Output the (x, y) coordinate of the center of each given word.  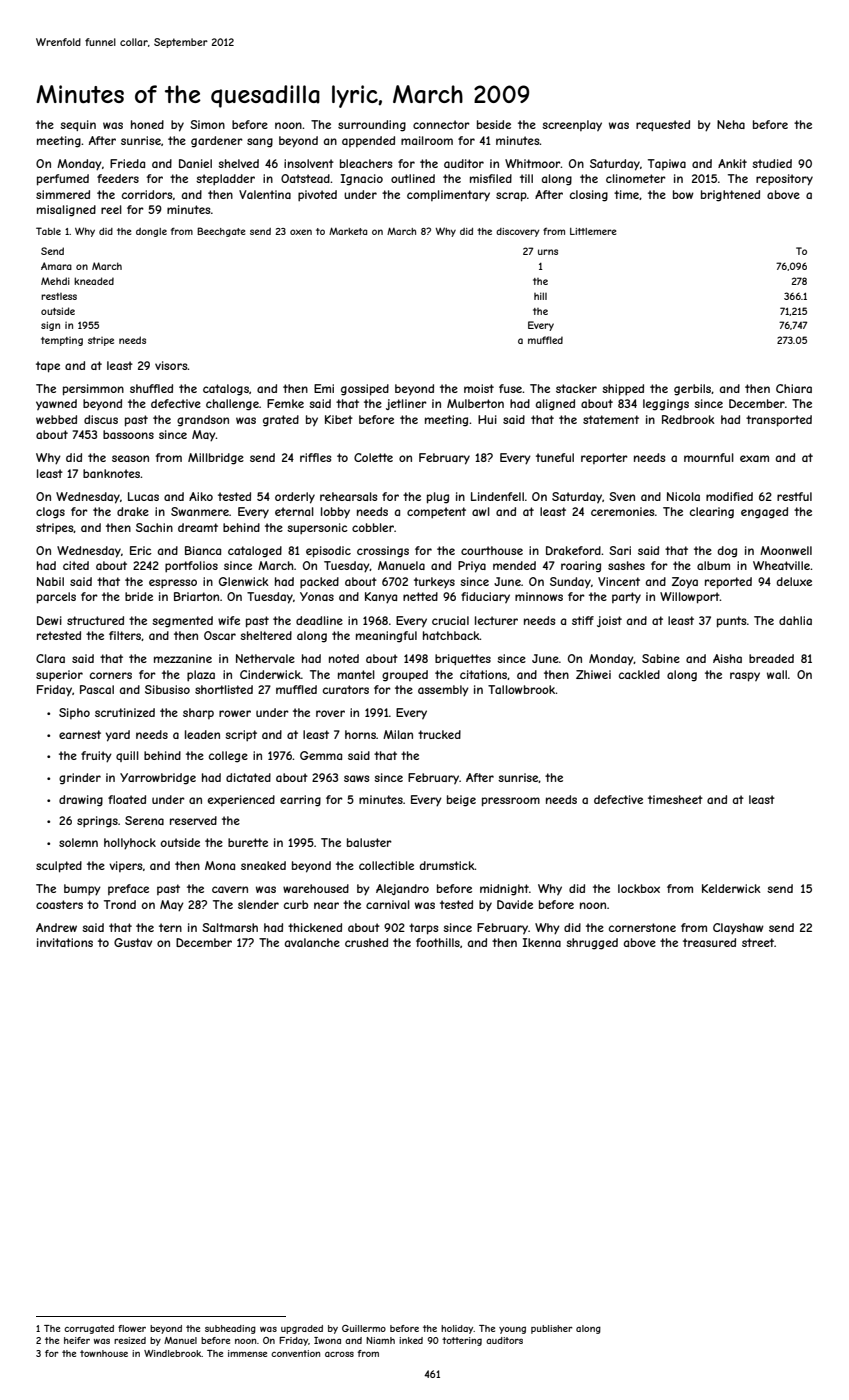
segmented (182, 622)
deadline (319, 620)
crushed (366, 942)
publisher (552, 1329)
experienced (241, 800)
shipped (623, 390)
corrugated (89, 1329)
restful (794, 496)
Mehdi (55, 281)
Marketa (348, 231)
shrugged (592, 944)
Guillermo (364, 1328)
